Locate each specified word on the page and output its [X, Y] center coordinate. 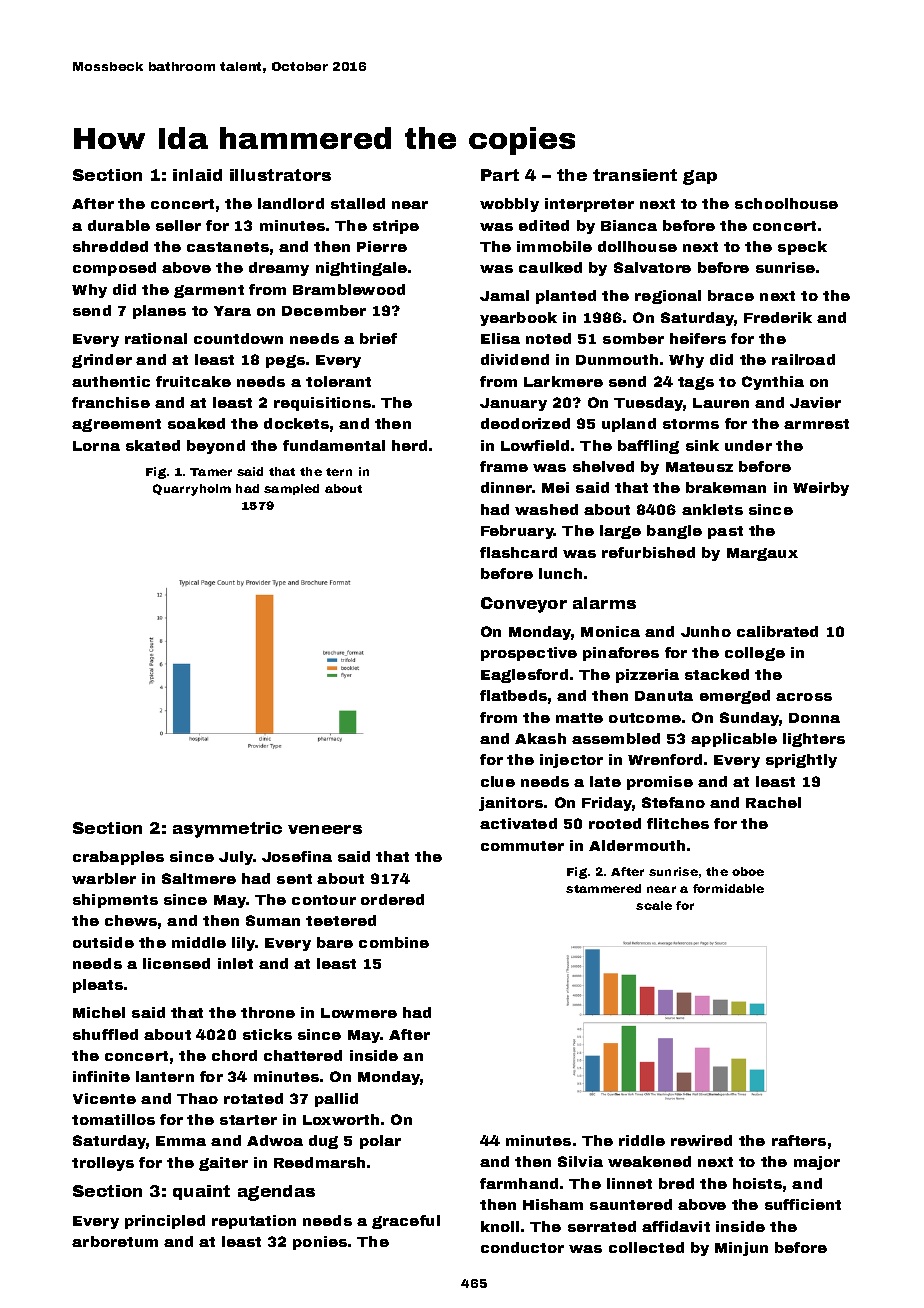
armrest [816, 424]
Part [500, 175]
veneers [325, 829]
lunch [560, 573]
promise [660, 783]
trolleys [103, 1164]
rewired [701, 1140]
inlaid [197, 175]
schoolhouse [786, 203]
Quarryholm [192, 490]
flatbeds [513, 695]
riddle [642, 1140]
